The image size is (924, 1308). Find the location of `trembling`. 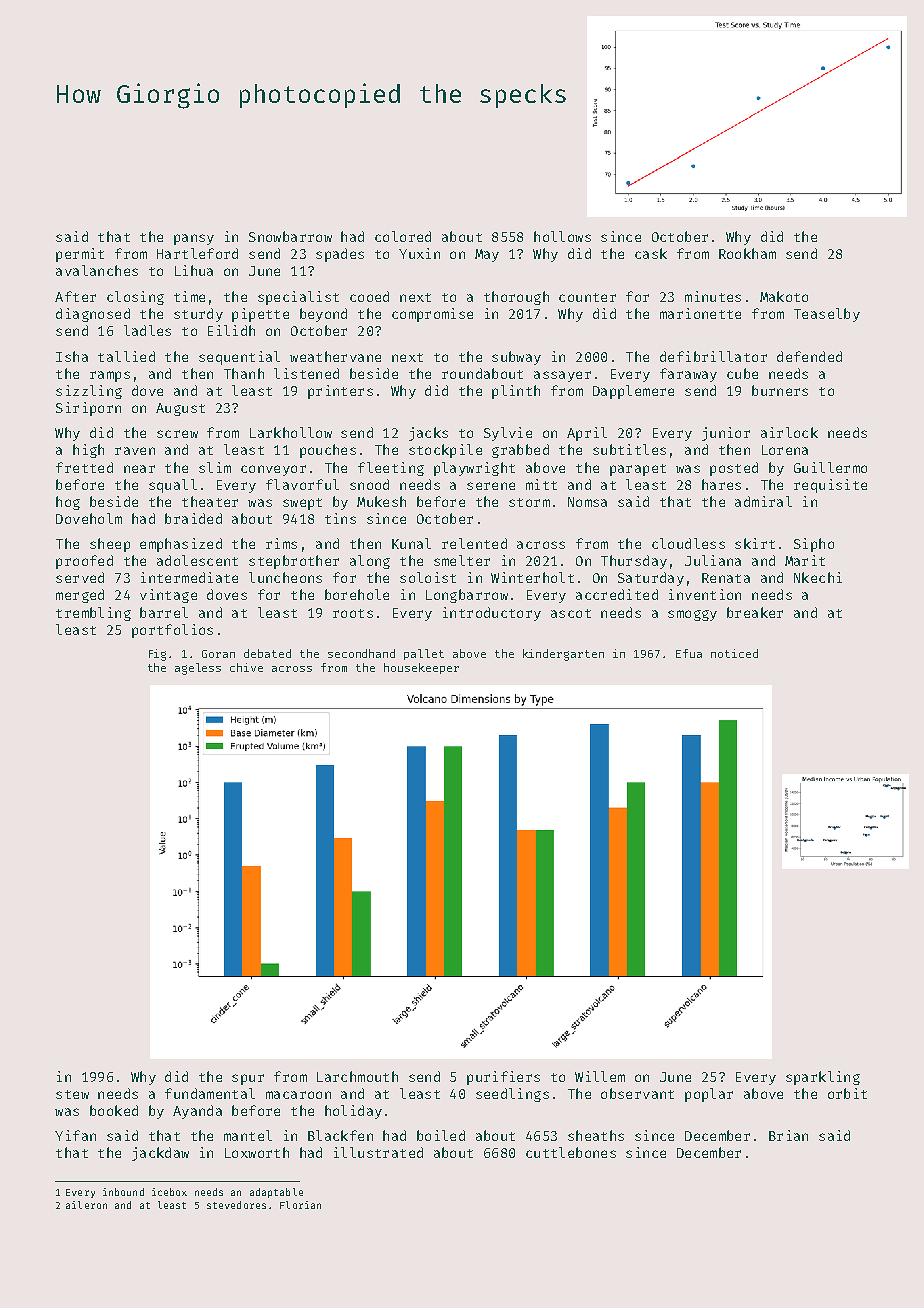

trembling is located at coordinates (93, 614).
